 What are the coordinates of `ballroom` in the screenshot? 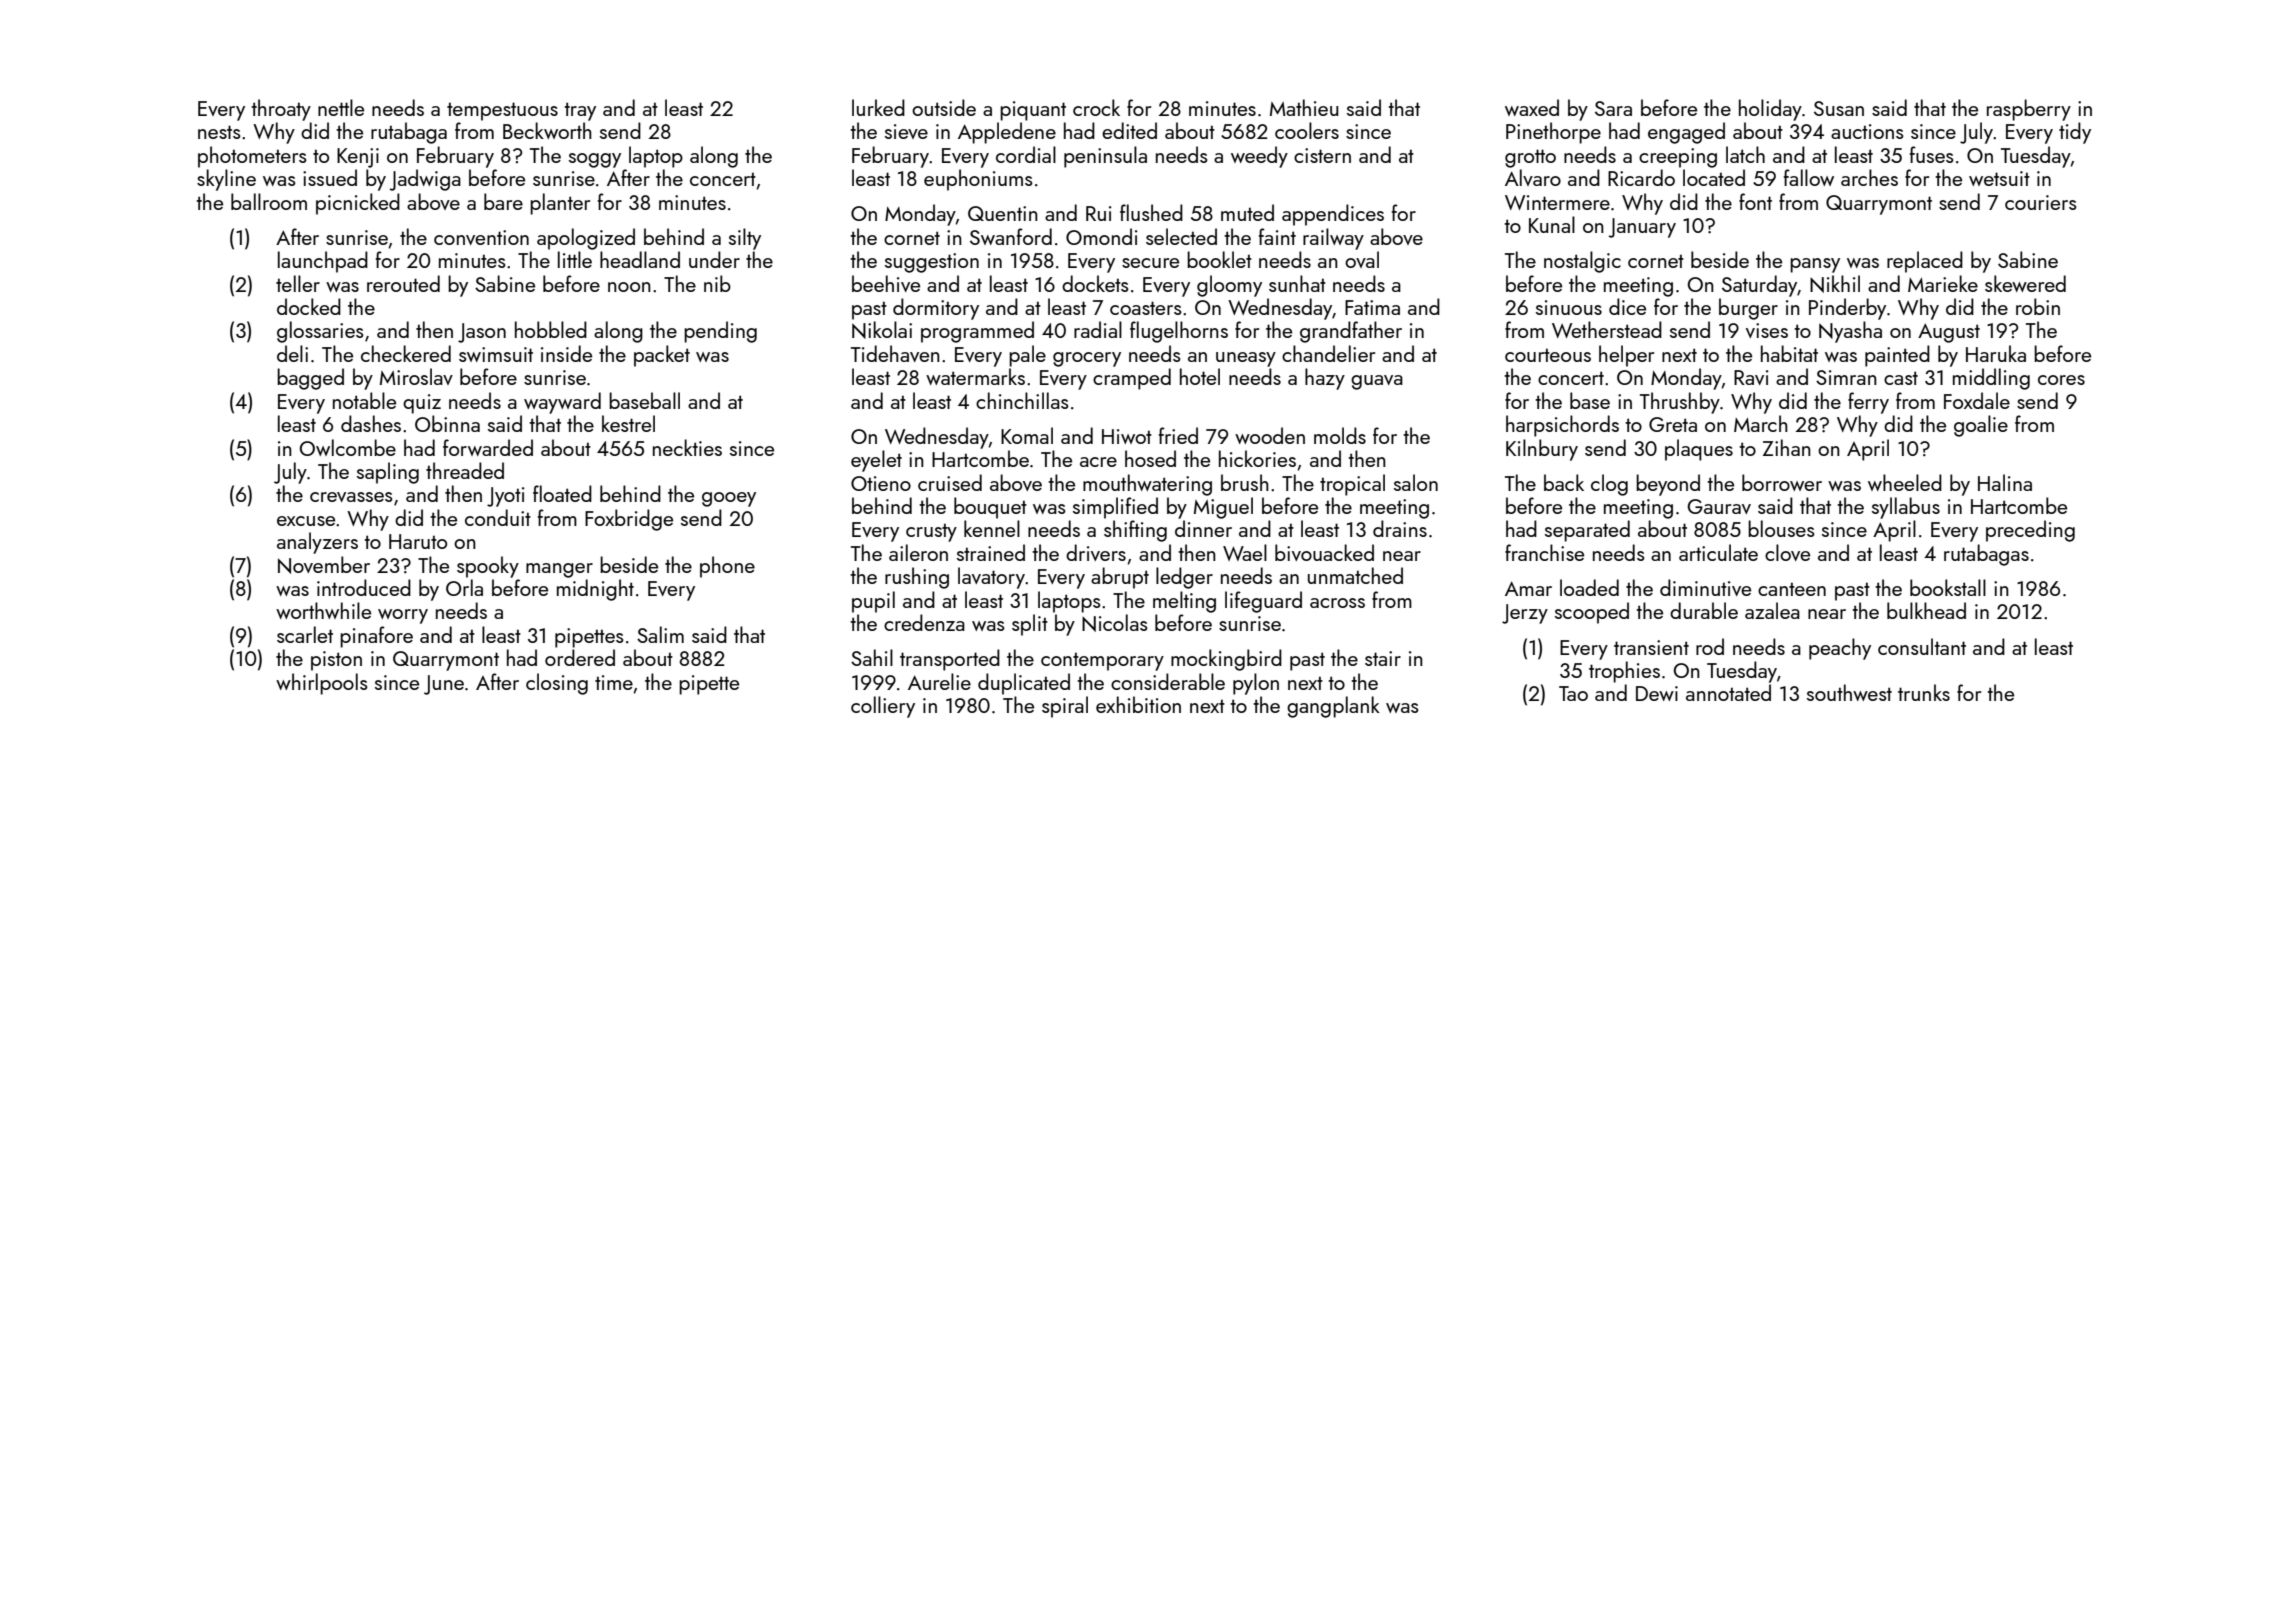 It's located at (269, 201).
